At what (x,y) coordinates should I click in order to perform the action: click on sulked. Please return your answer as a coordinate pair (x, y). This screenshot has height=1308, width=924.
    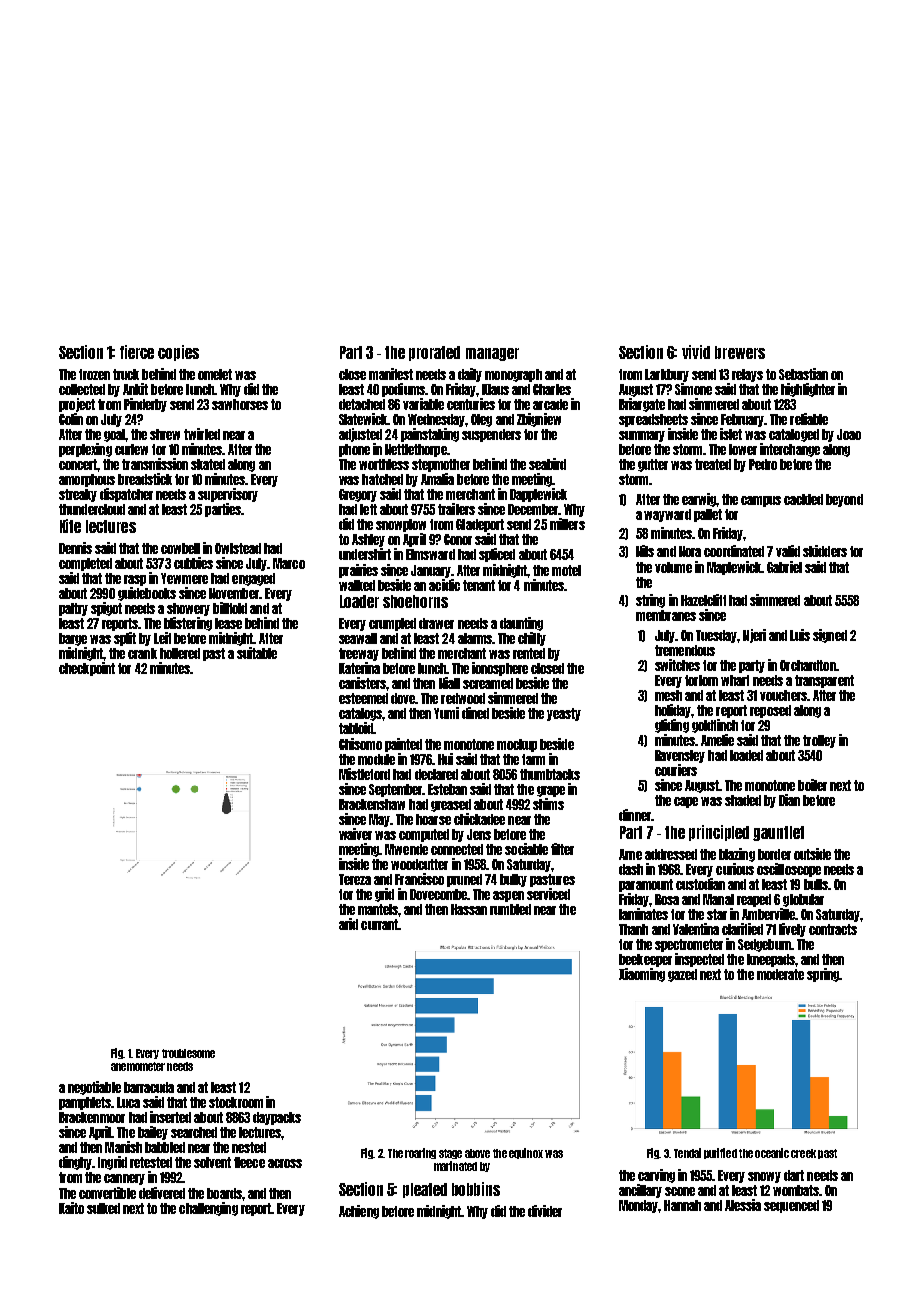
    Looking at the image, I should click on (103, 1208).
